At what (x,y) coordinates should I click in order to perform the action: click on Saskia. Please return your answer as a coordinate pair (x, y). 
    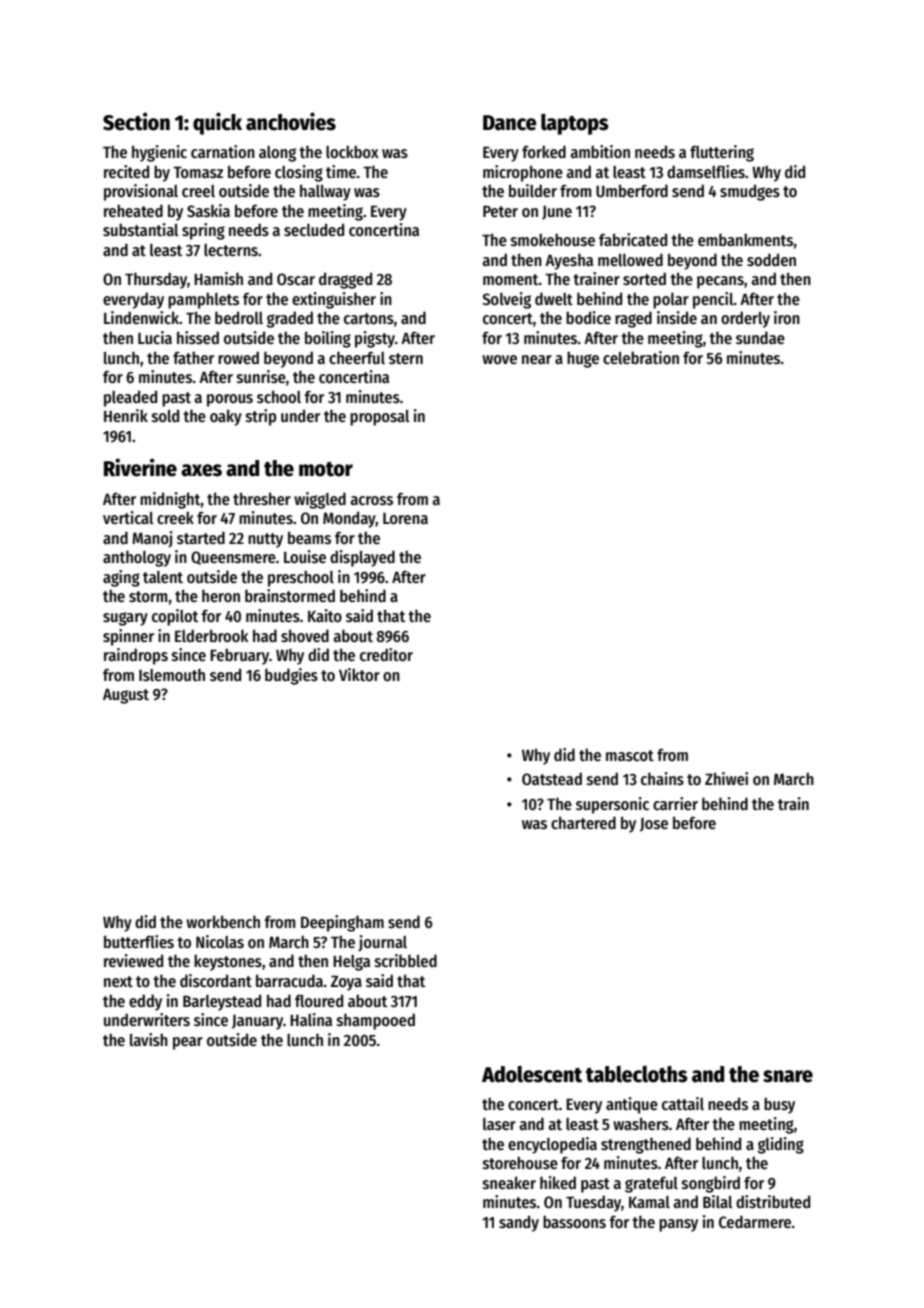
    Looking at the image, I should click on (208, 210).
